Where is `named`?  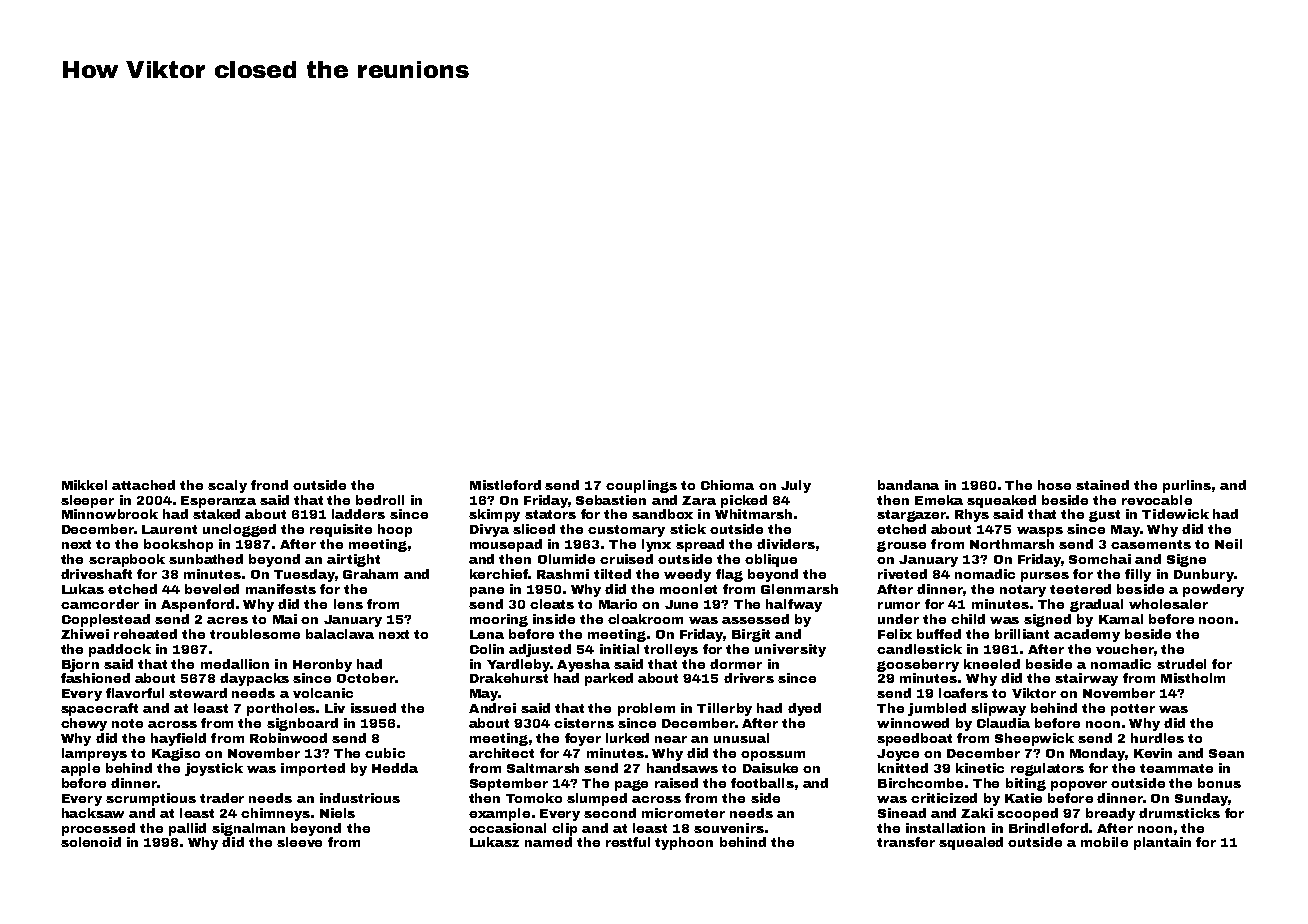 named is located at coordinates (548, 842).
